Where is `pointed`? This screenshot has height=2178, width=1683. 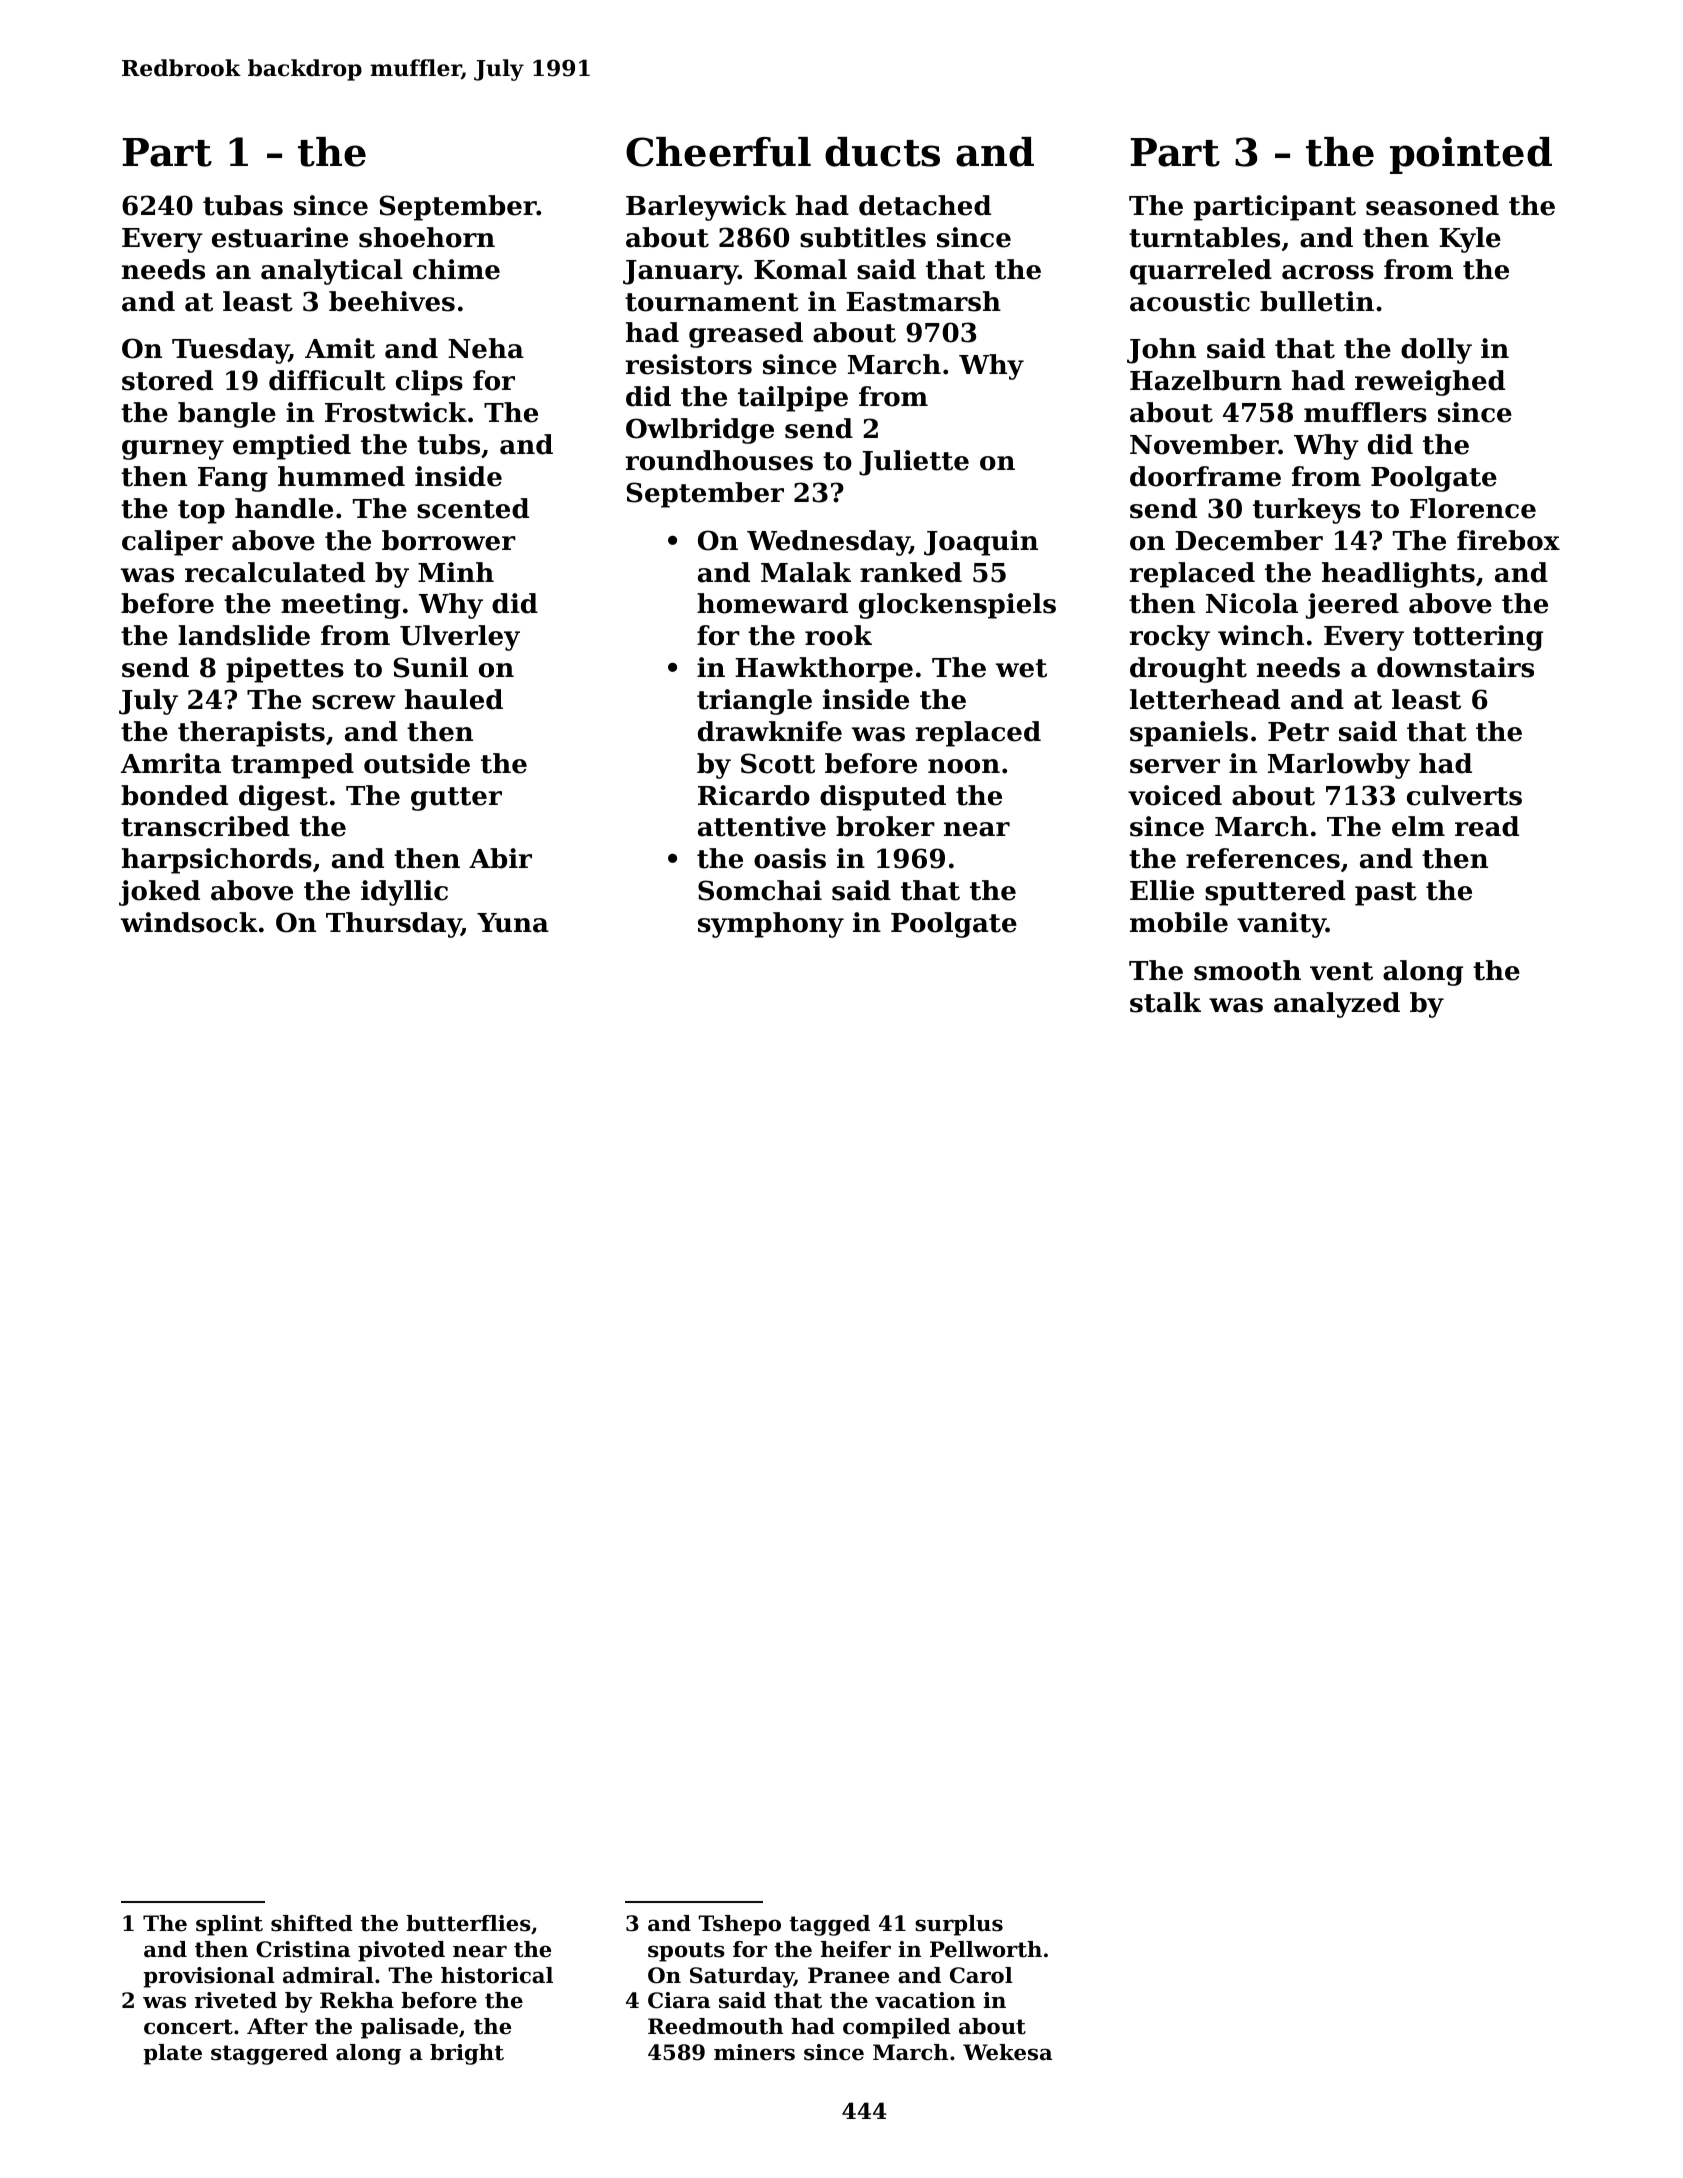
pointed is located at coordinates (1471, 155).
